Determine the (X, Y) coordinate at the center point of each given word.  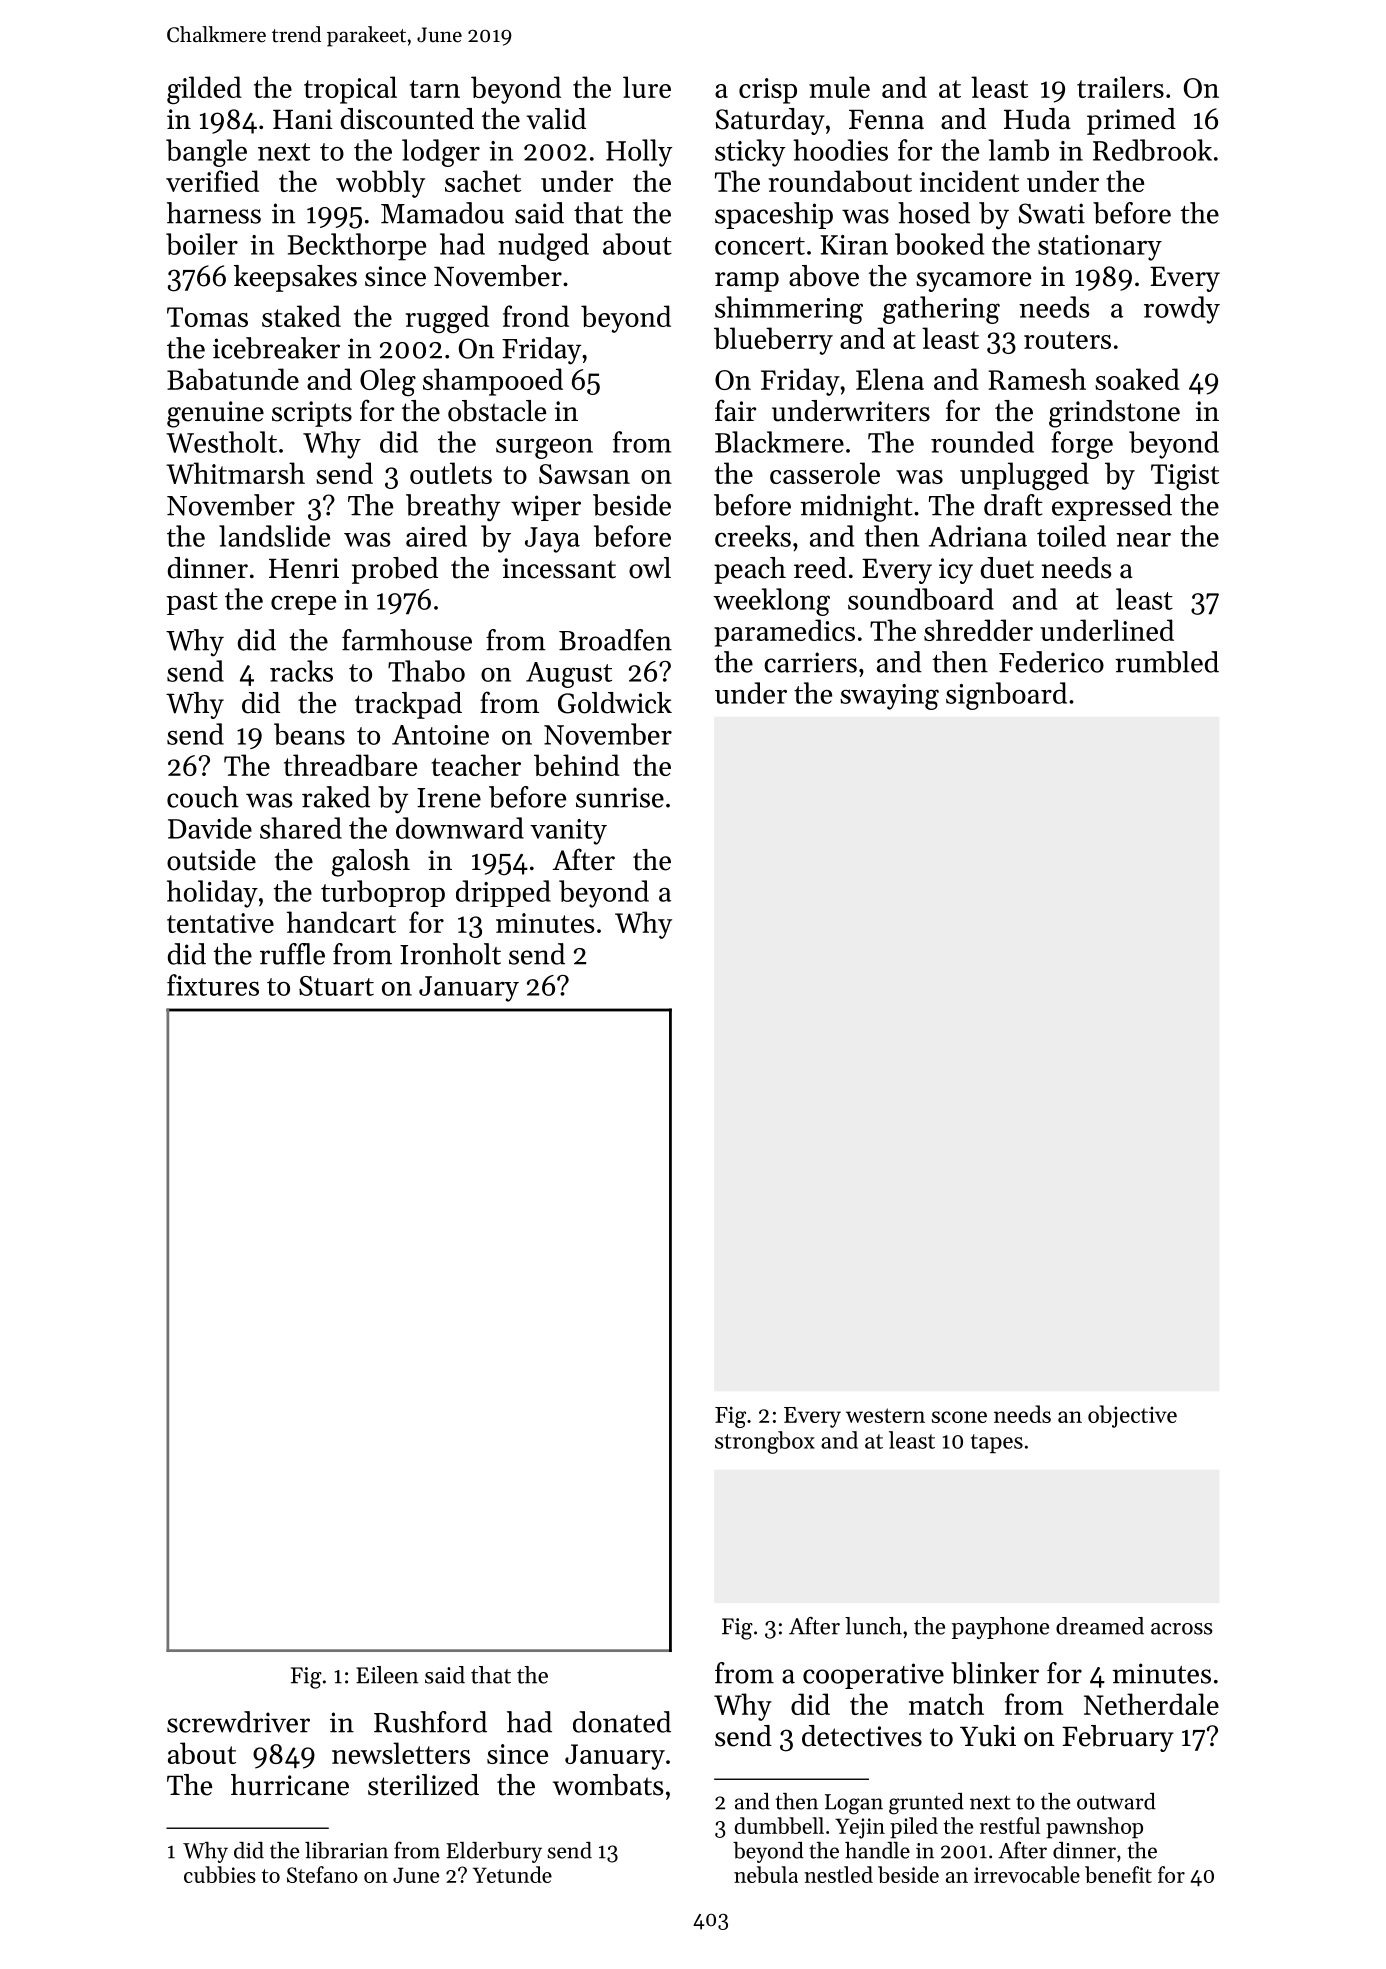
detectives (862, 1736)
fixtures (213, 985)
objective (1132, 1416)
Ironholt (450, 954)
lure (647, 87)
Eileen (387, 1675)
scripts (312, 414)
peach (750, 570)
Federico (1051, 662)
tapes (997, 1443)
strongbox (765, 1442)
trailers (1120, 87)
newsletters (401, 1753)
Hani (303, 119)
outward (1116, 1801)
